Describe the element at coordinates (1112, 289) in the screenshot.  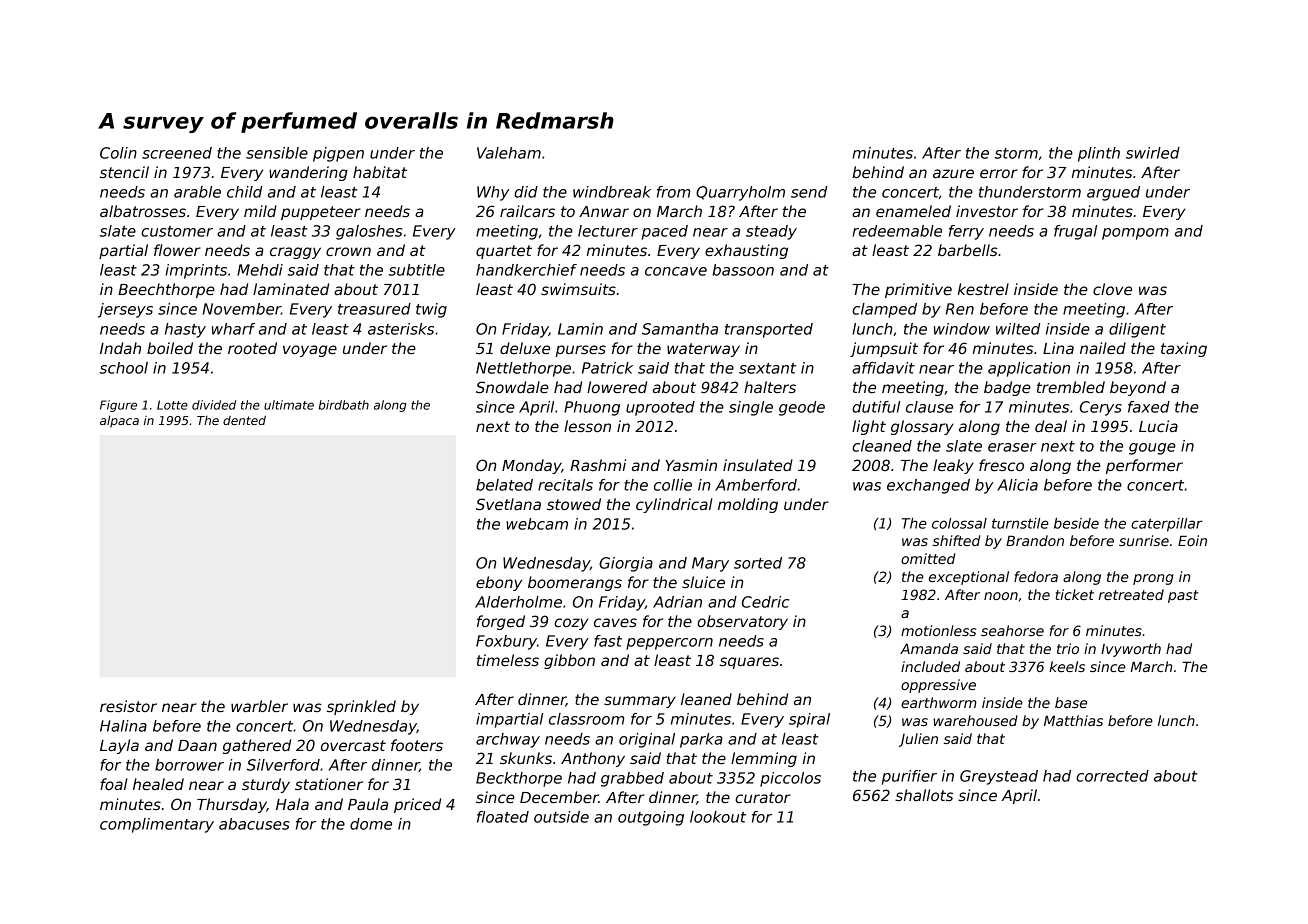
I see `clove` at that location.
